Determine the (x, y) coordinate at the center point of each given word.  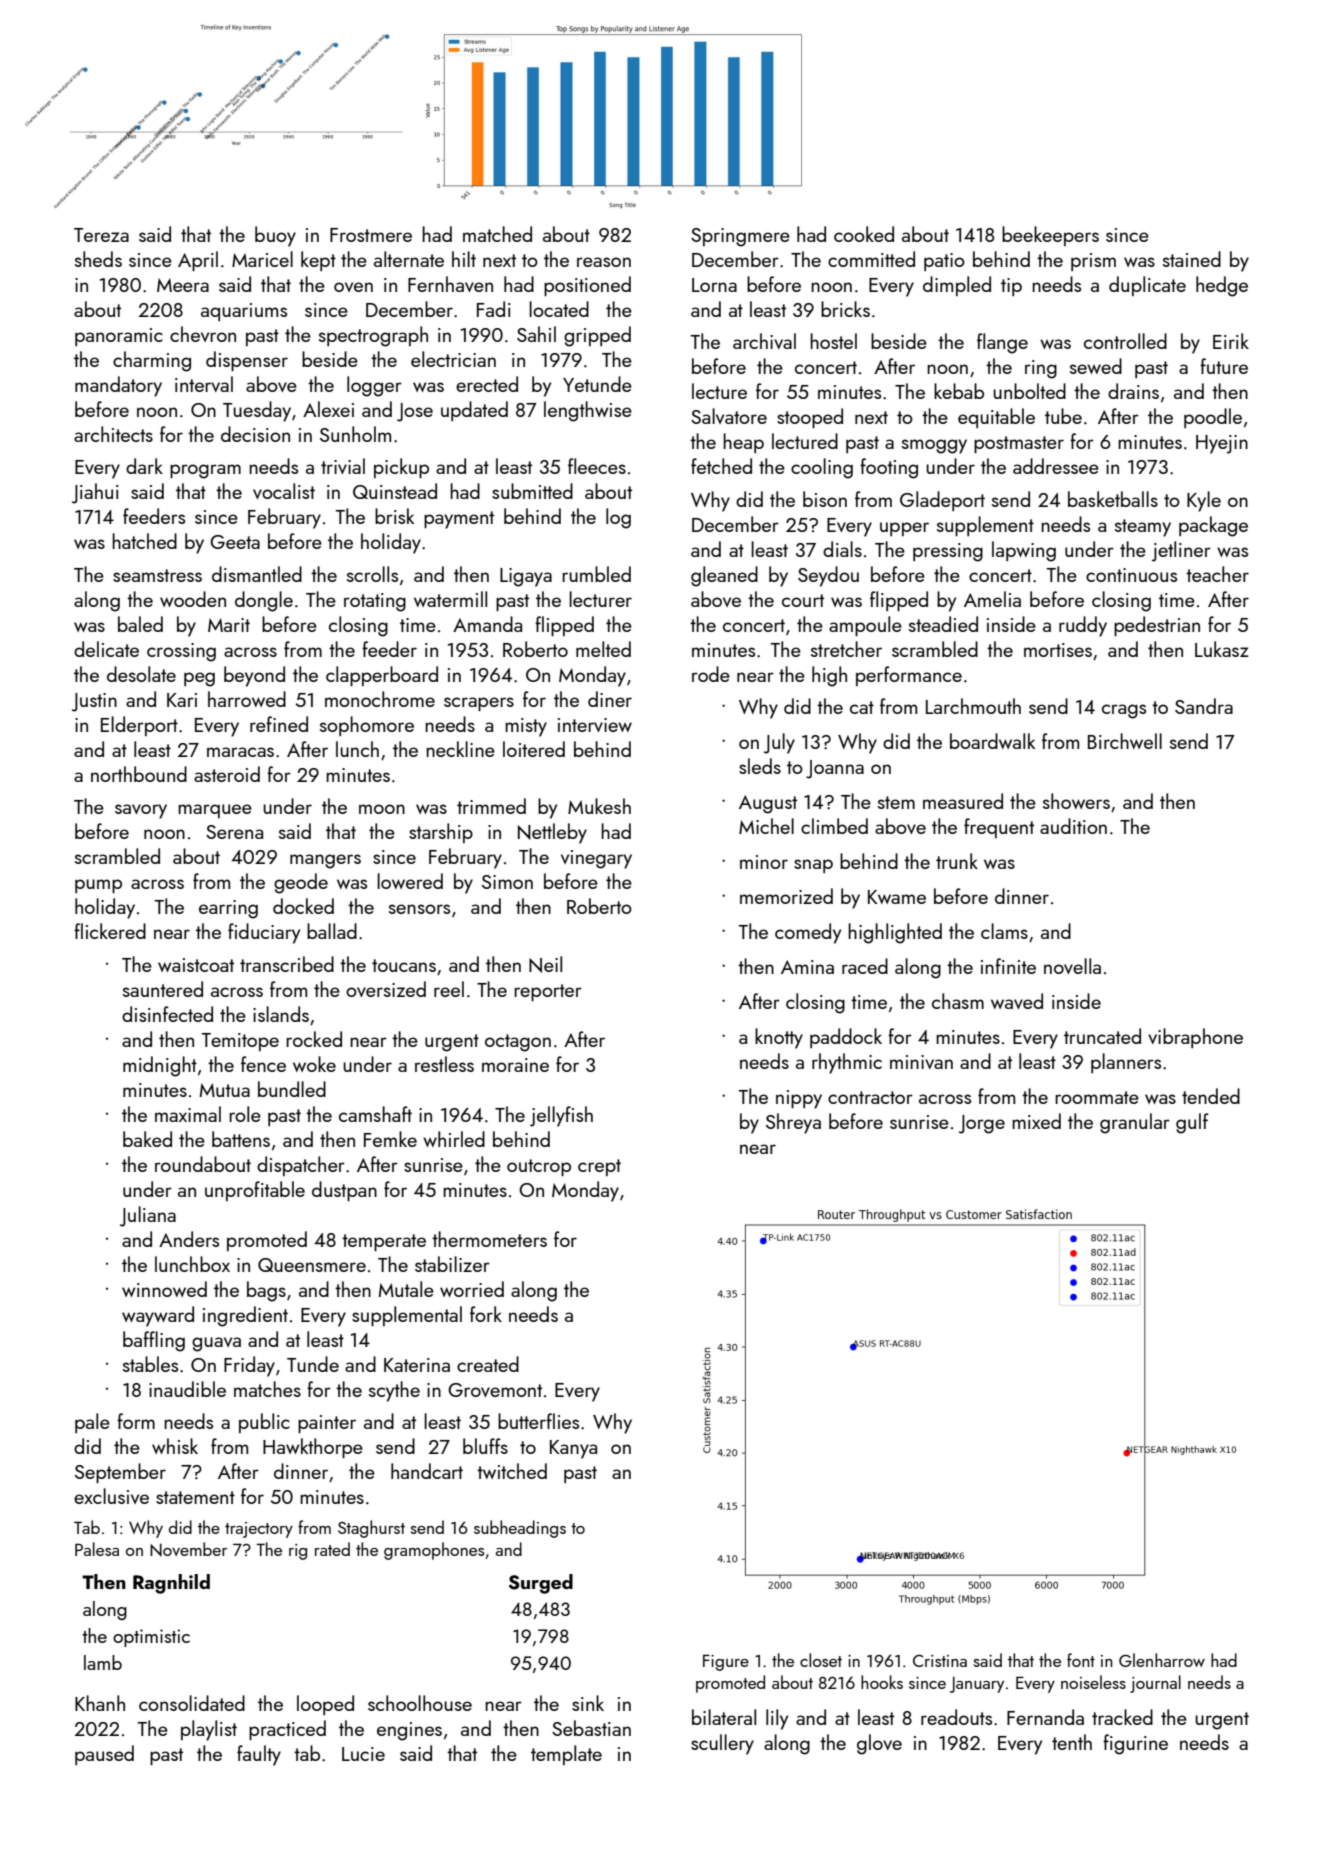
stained (1192, 259)
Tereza (101, 235)
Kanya (573, 1449)
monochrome (380, 699)
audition (1073, 826)
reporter (548, 992)
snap (813, 866)
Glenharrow (1162, 1660)
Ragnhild (171, 1584)
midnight (160, 1066)
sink (588, 1703)
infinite (1008, 966)
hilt (464, 259)
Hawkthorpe (313, 1448)
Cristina (940, 1661)
